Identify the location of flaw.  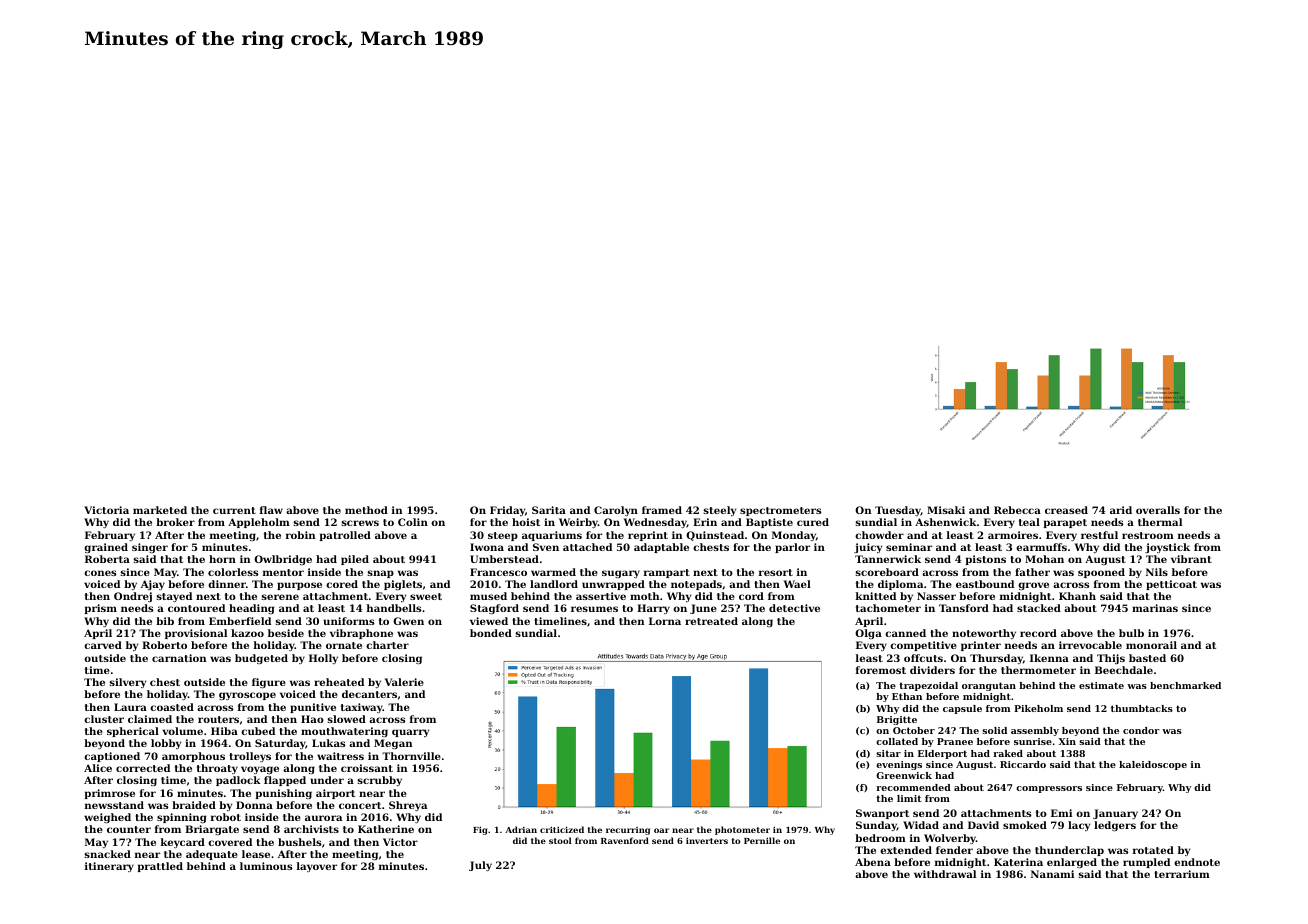
(271, 510).
